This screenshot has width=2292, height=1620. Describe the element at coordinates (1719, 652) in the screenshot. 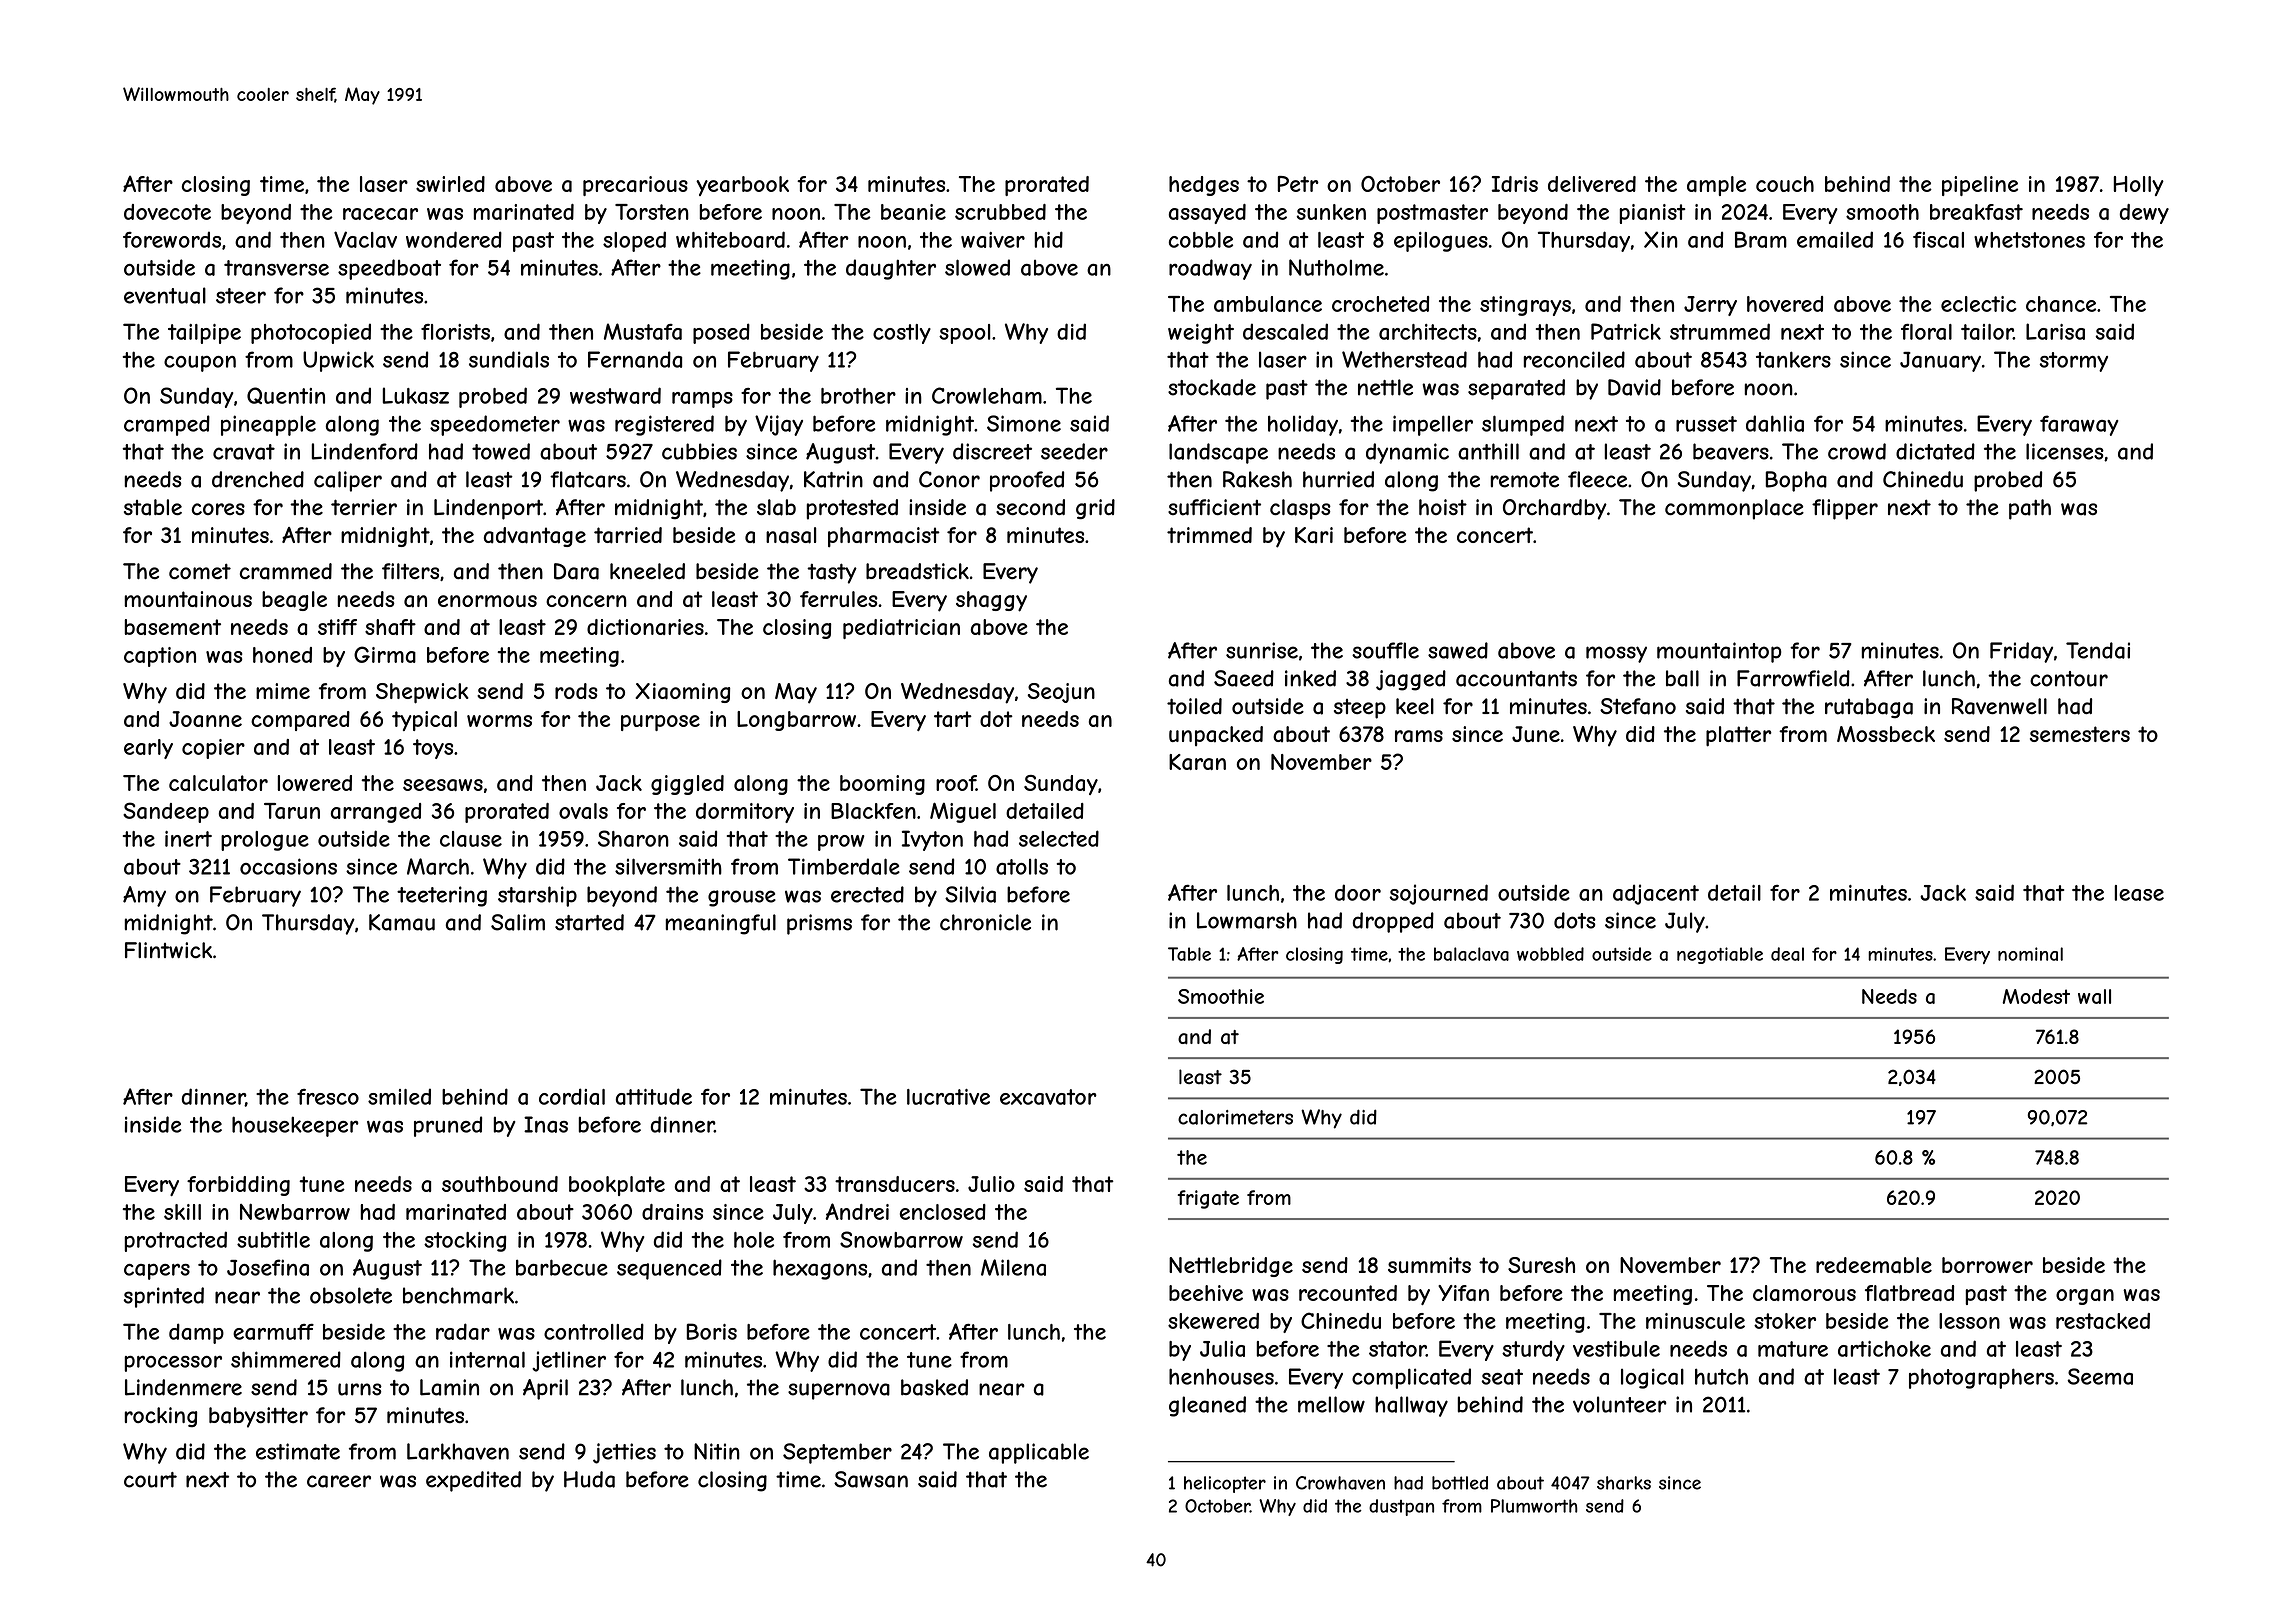

I see `mountaintop` at that location.
